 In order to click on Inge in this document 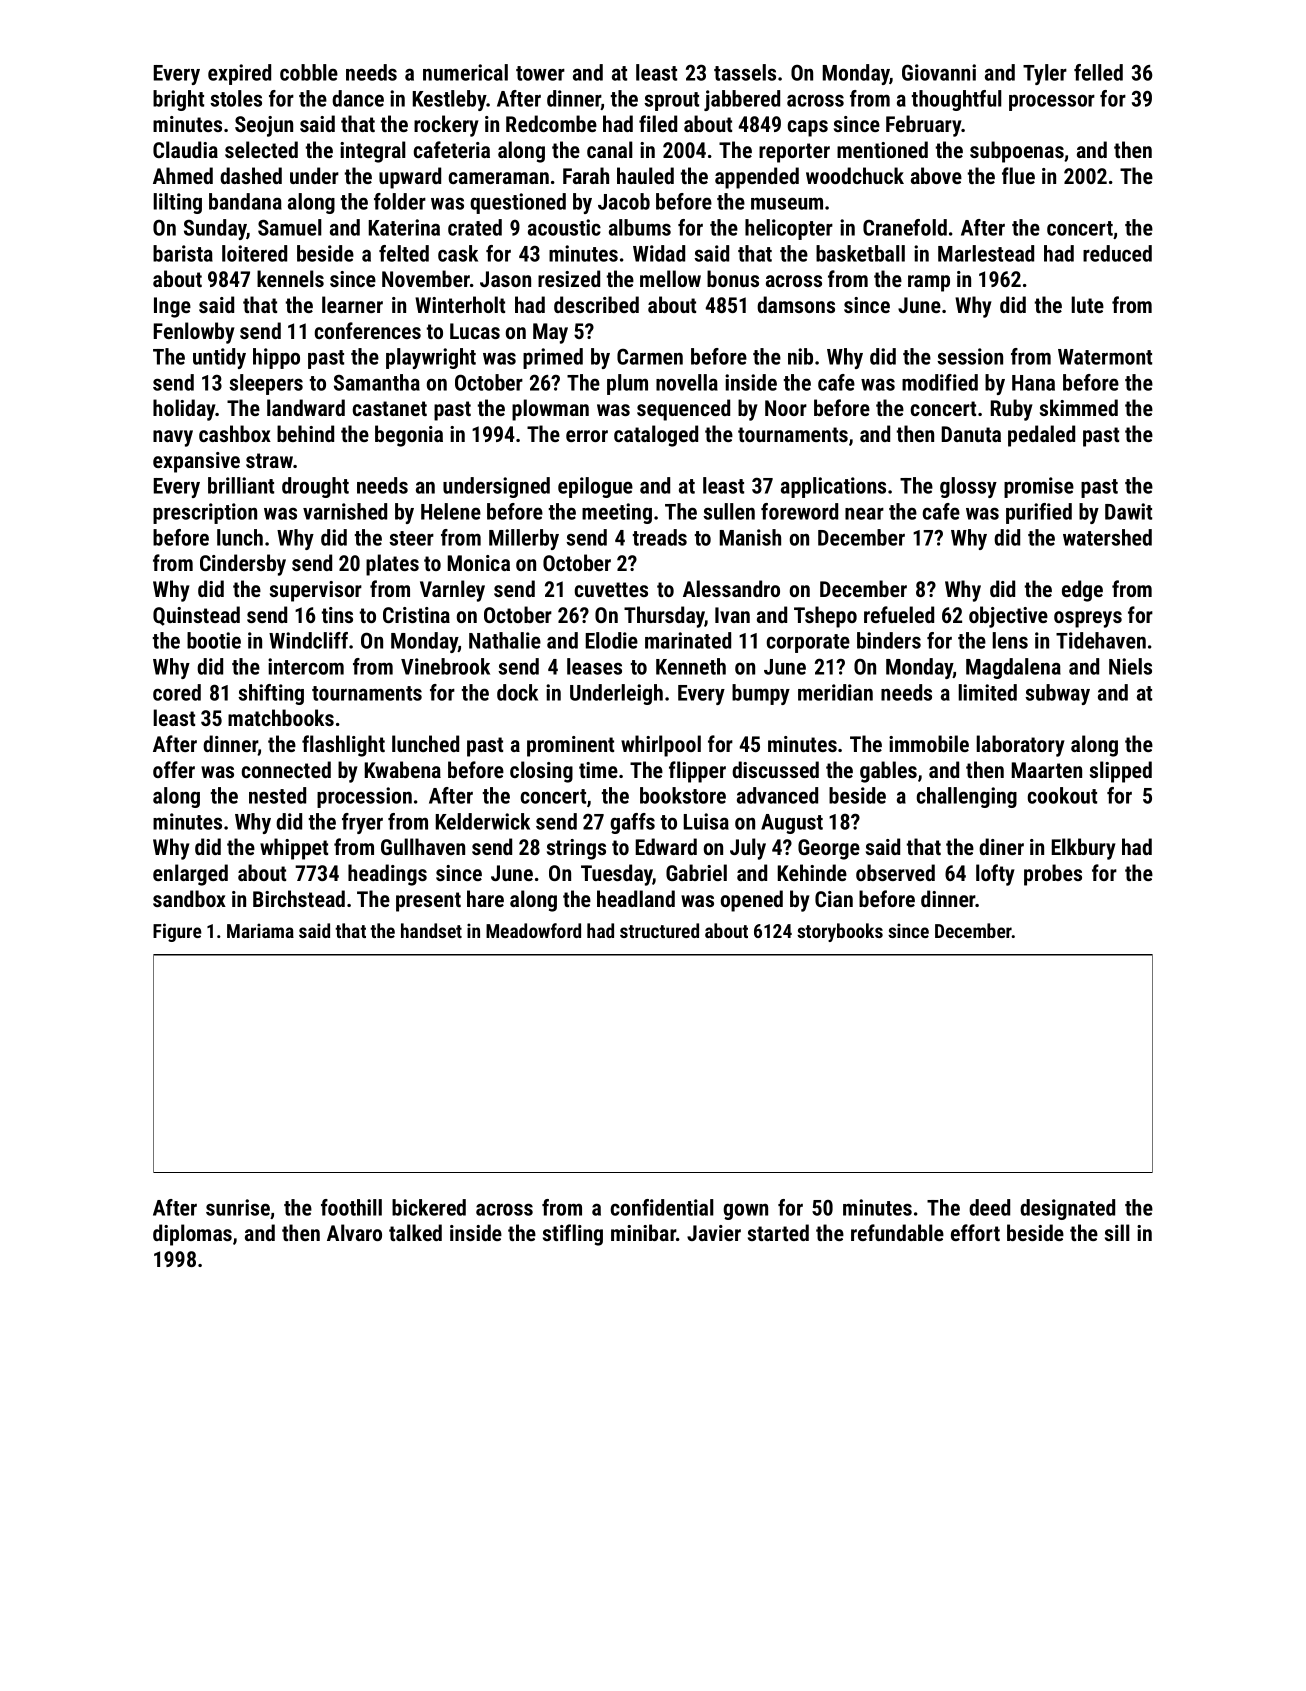, I will do `click(172, 307)`.
